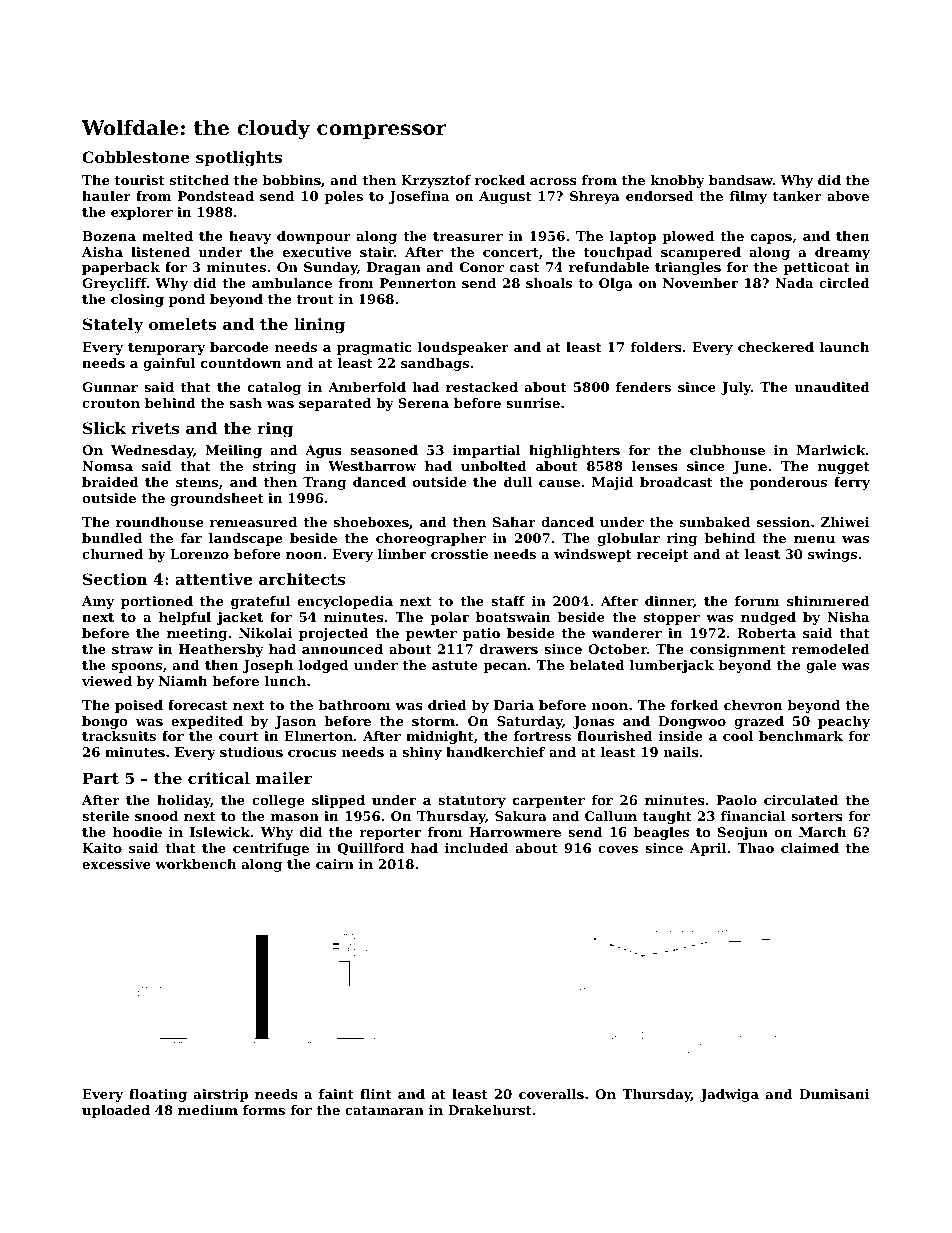 Image resolution: width=952 pixels, height=1233 pixels. I want to click on Marlwick, so click(831, 450).
